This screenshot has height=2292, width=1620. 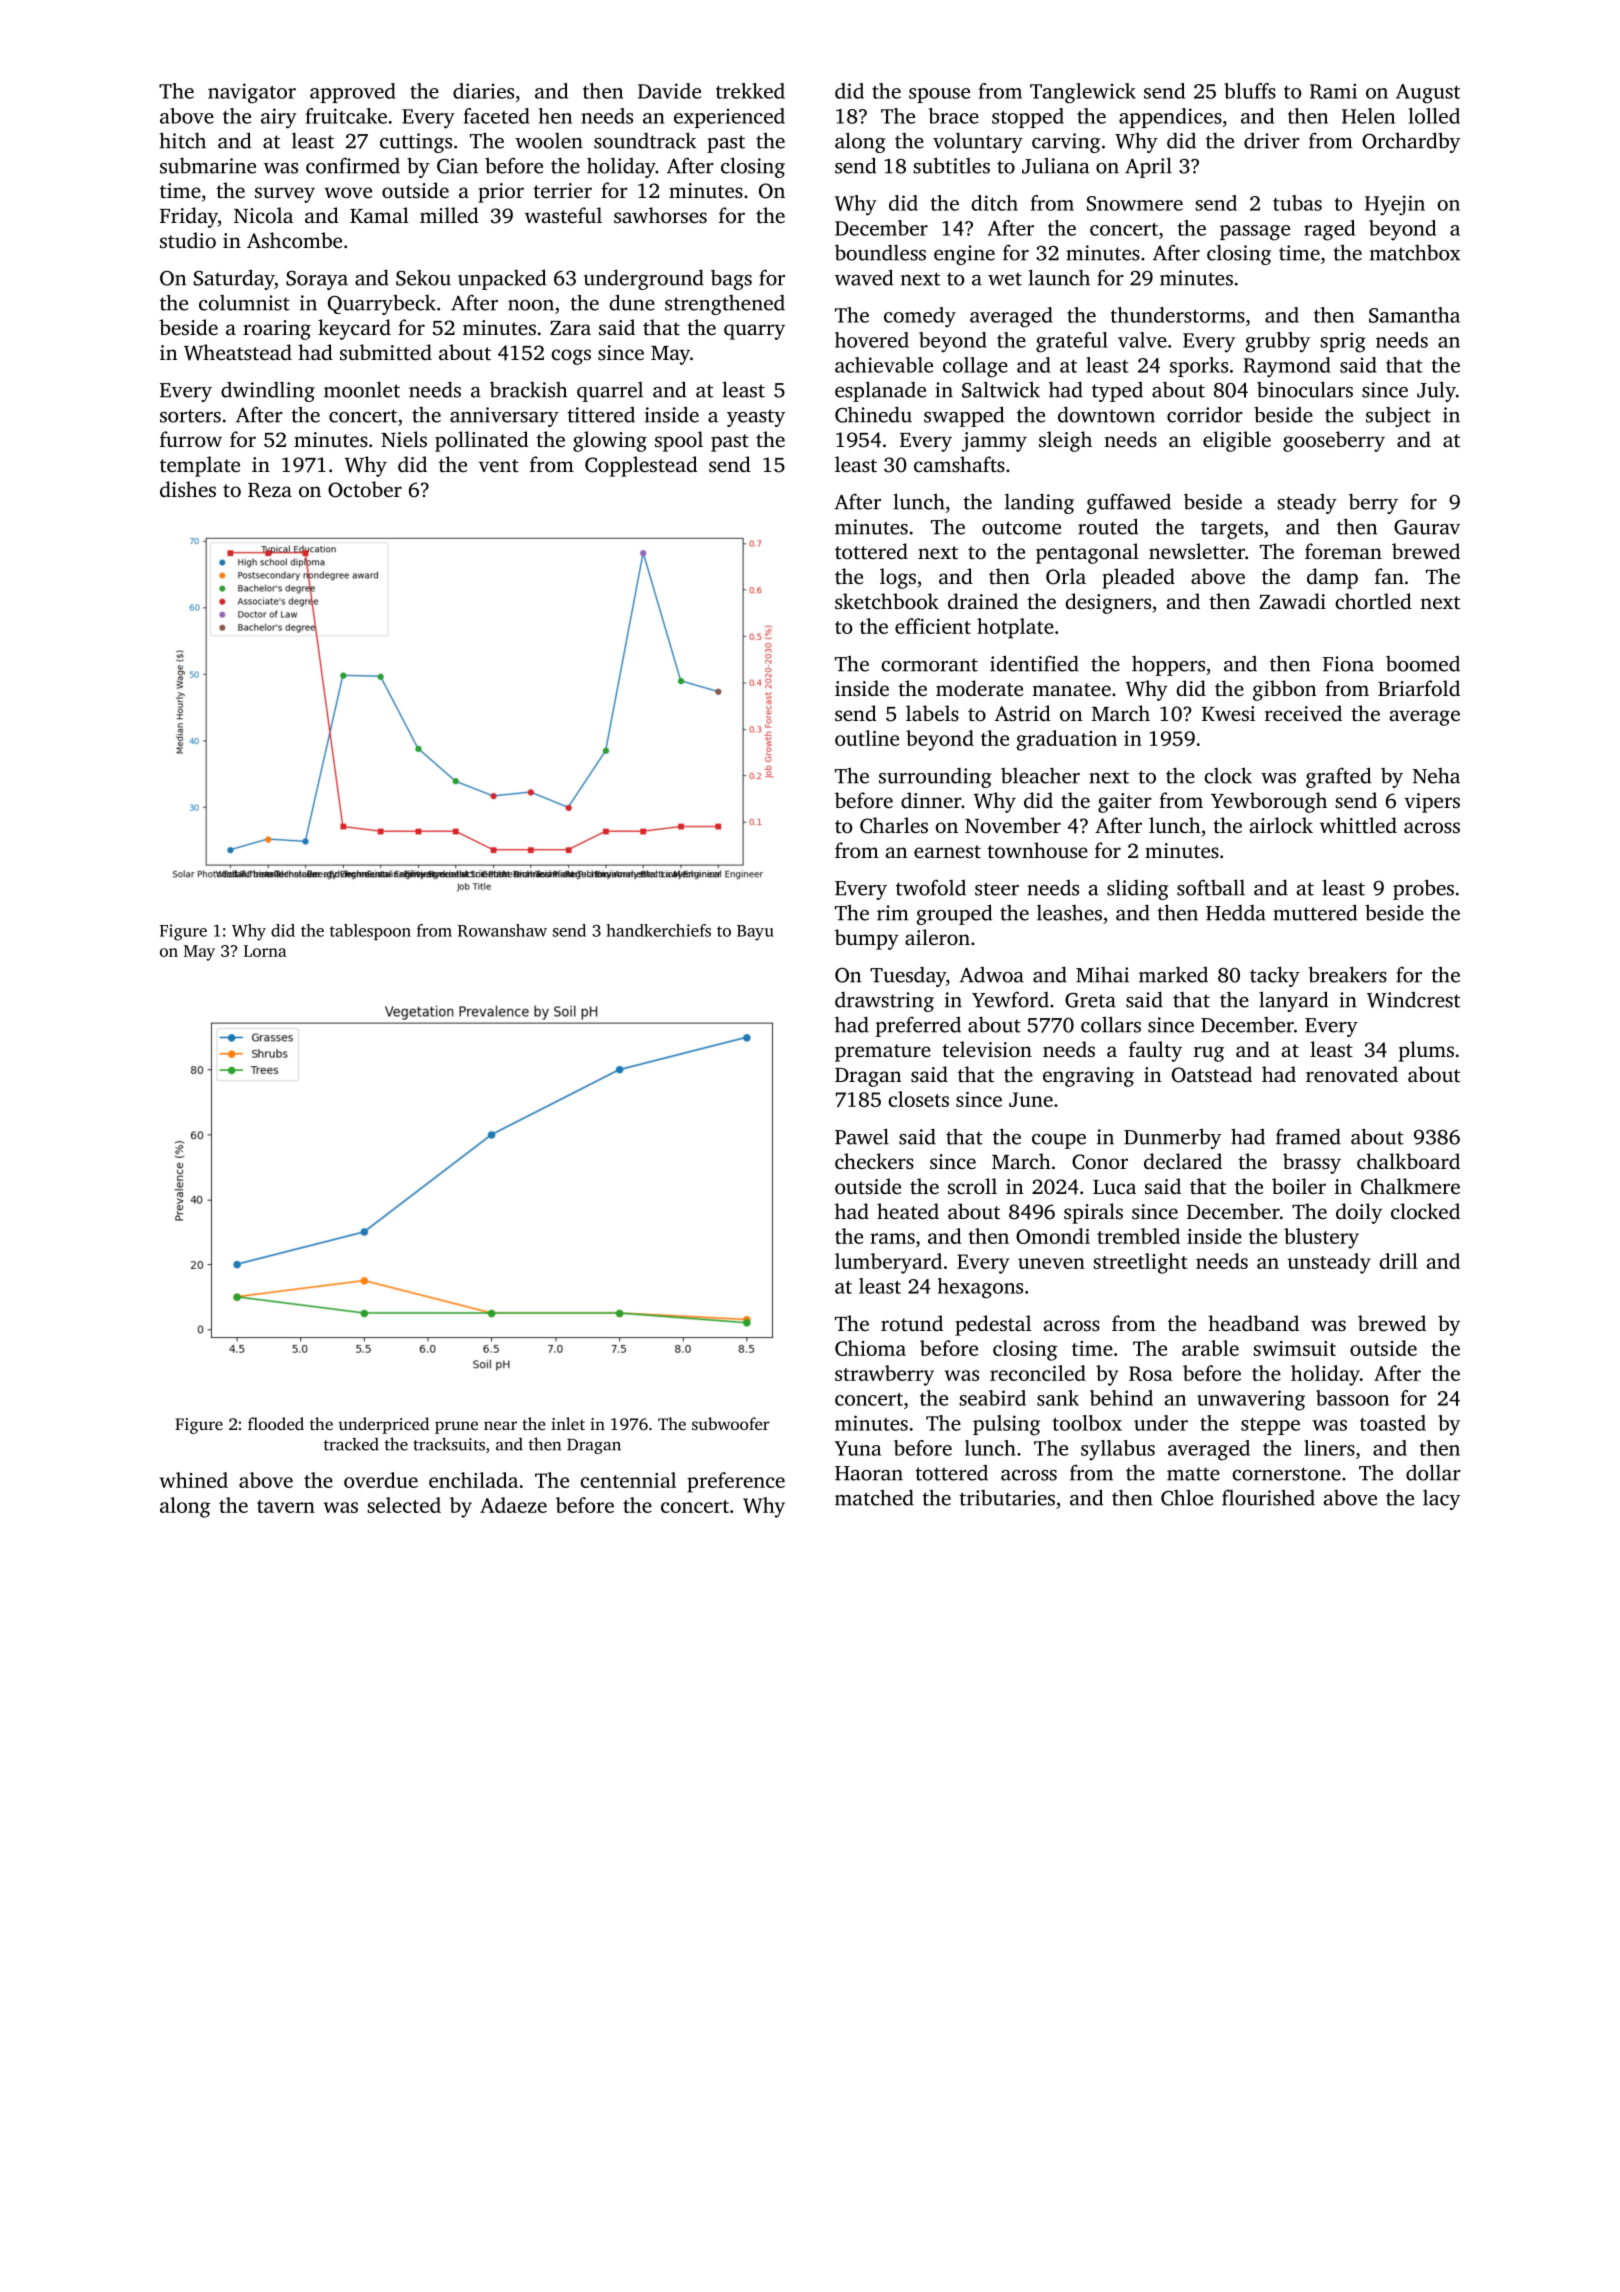 What do you see at coordinates (265, 951) in the screenshot?
I see `Lorna` at bounding box center [265, 951].
